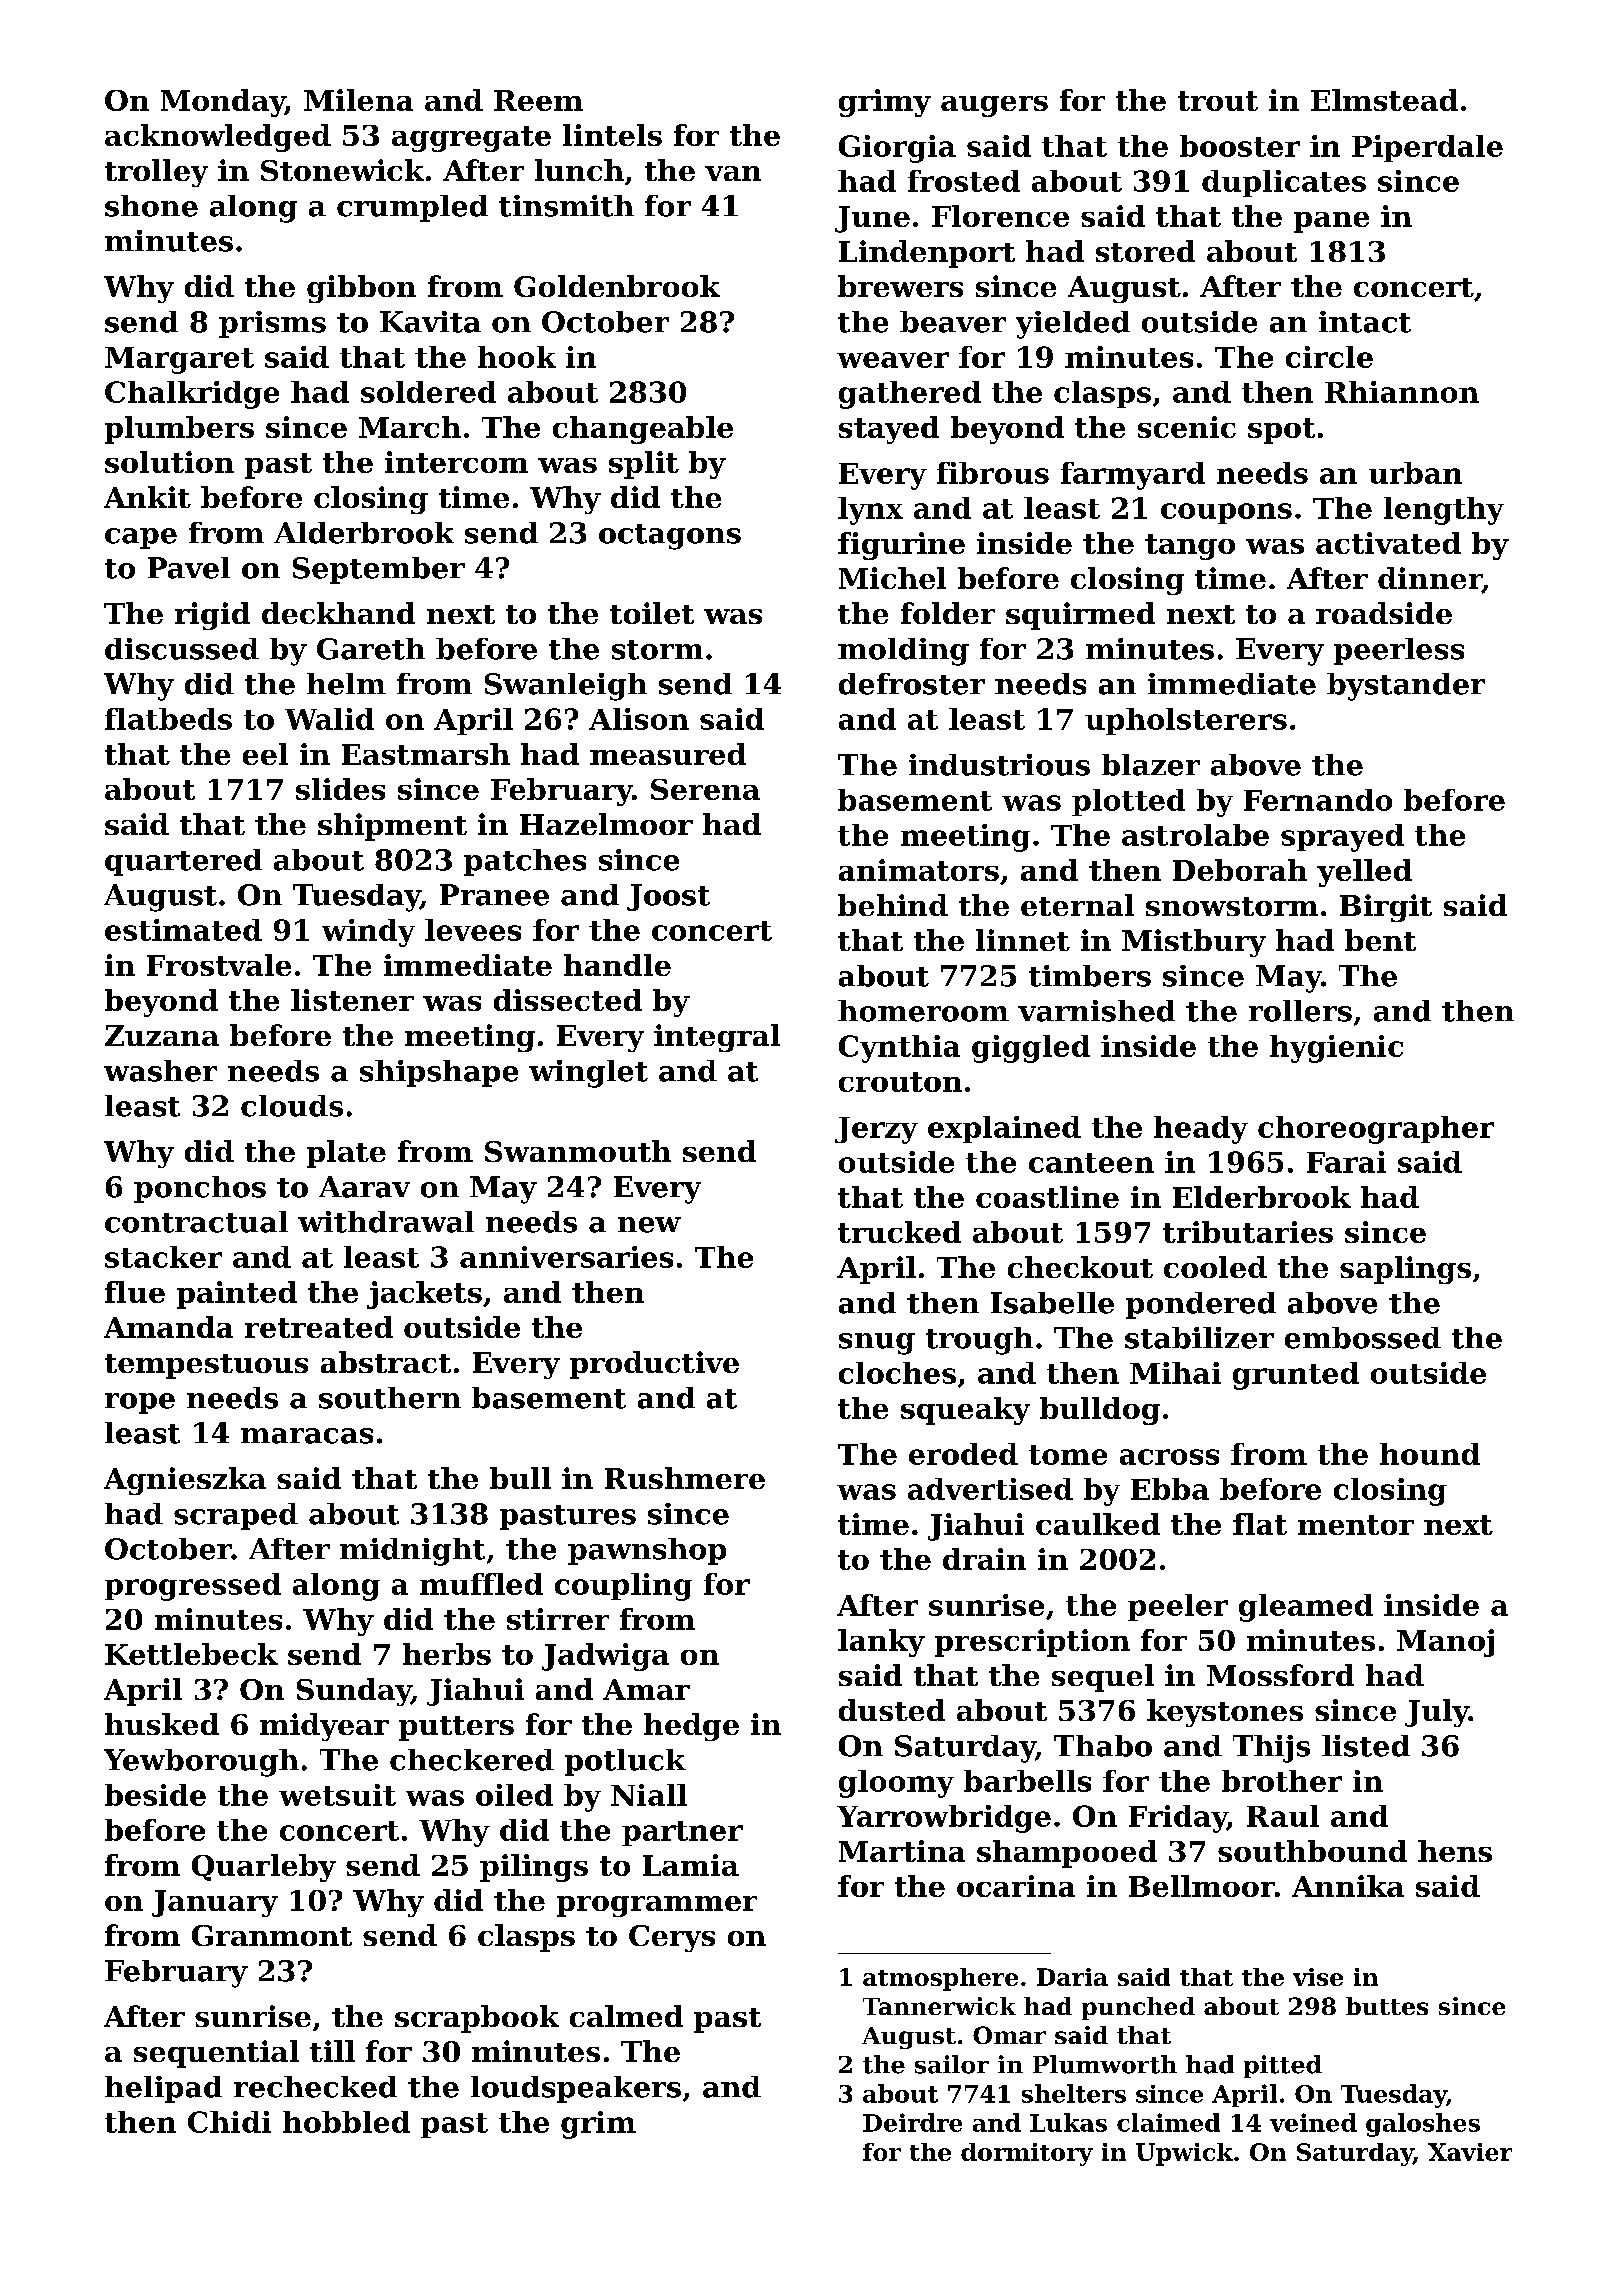 The width and height of the screenshot is (1620, 2292). I want to click on changeable, so click(643, 430).
